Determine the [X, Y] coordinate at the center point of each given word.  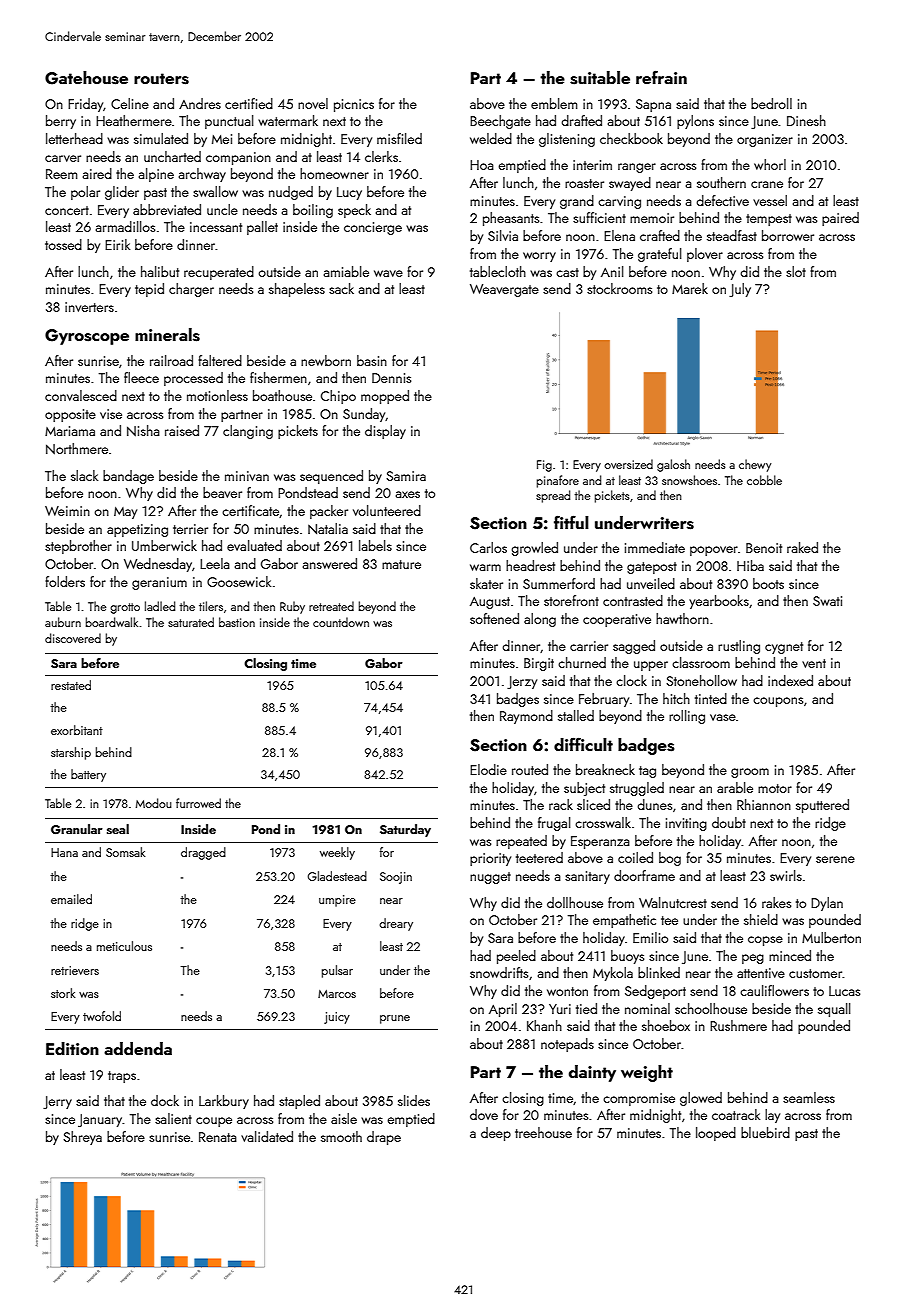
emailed [71, 899]
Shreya [82, 1138]
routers [161, 79]
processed [193, 379]
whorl [770, 164]
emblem [554, 103]
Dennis [391, 378]
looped [716, 1134]
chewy [755, 465]
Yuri [560, 1009]
